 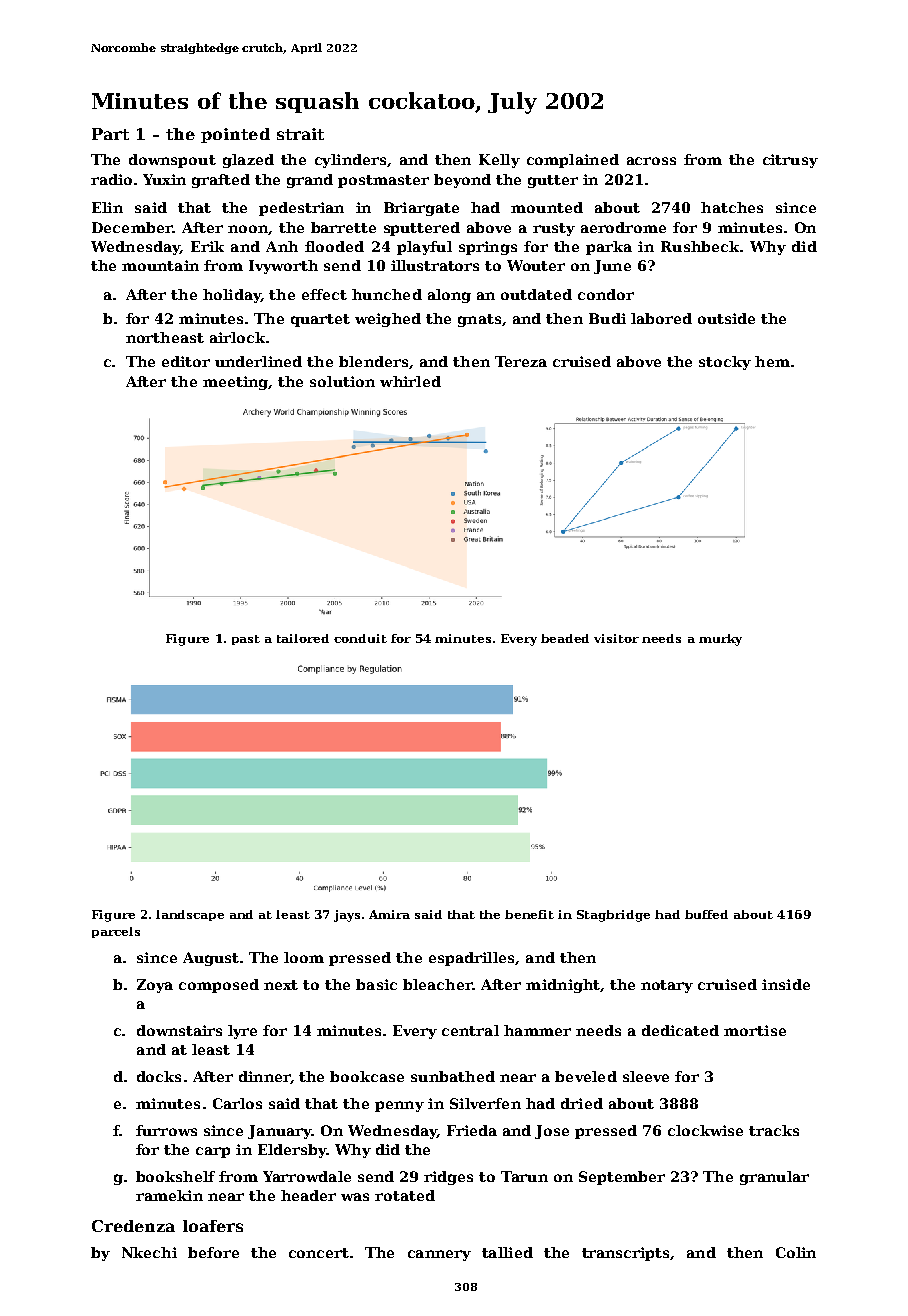 What do you see at coordinates (796, 1252) in the screenshot?
I see `Colin` at bounding box center [796, 1252].
